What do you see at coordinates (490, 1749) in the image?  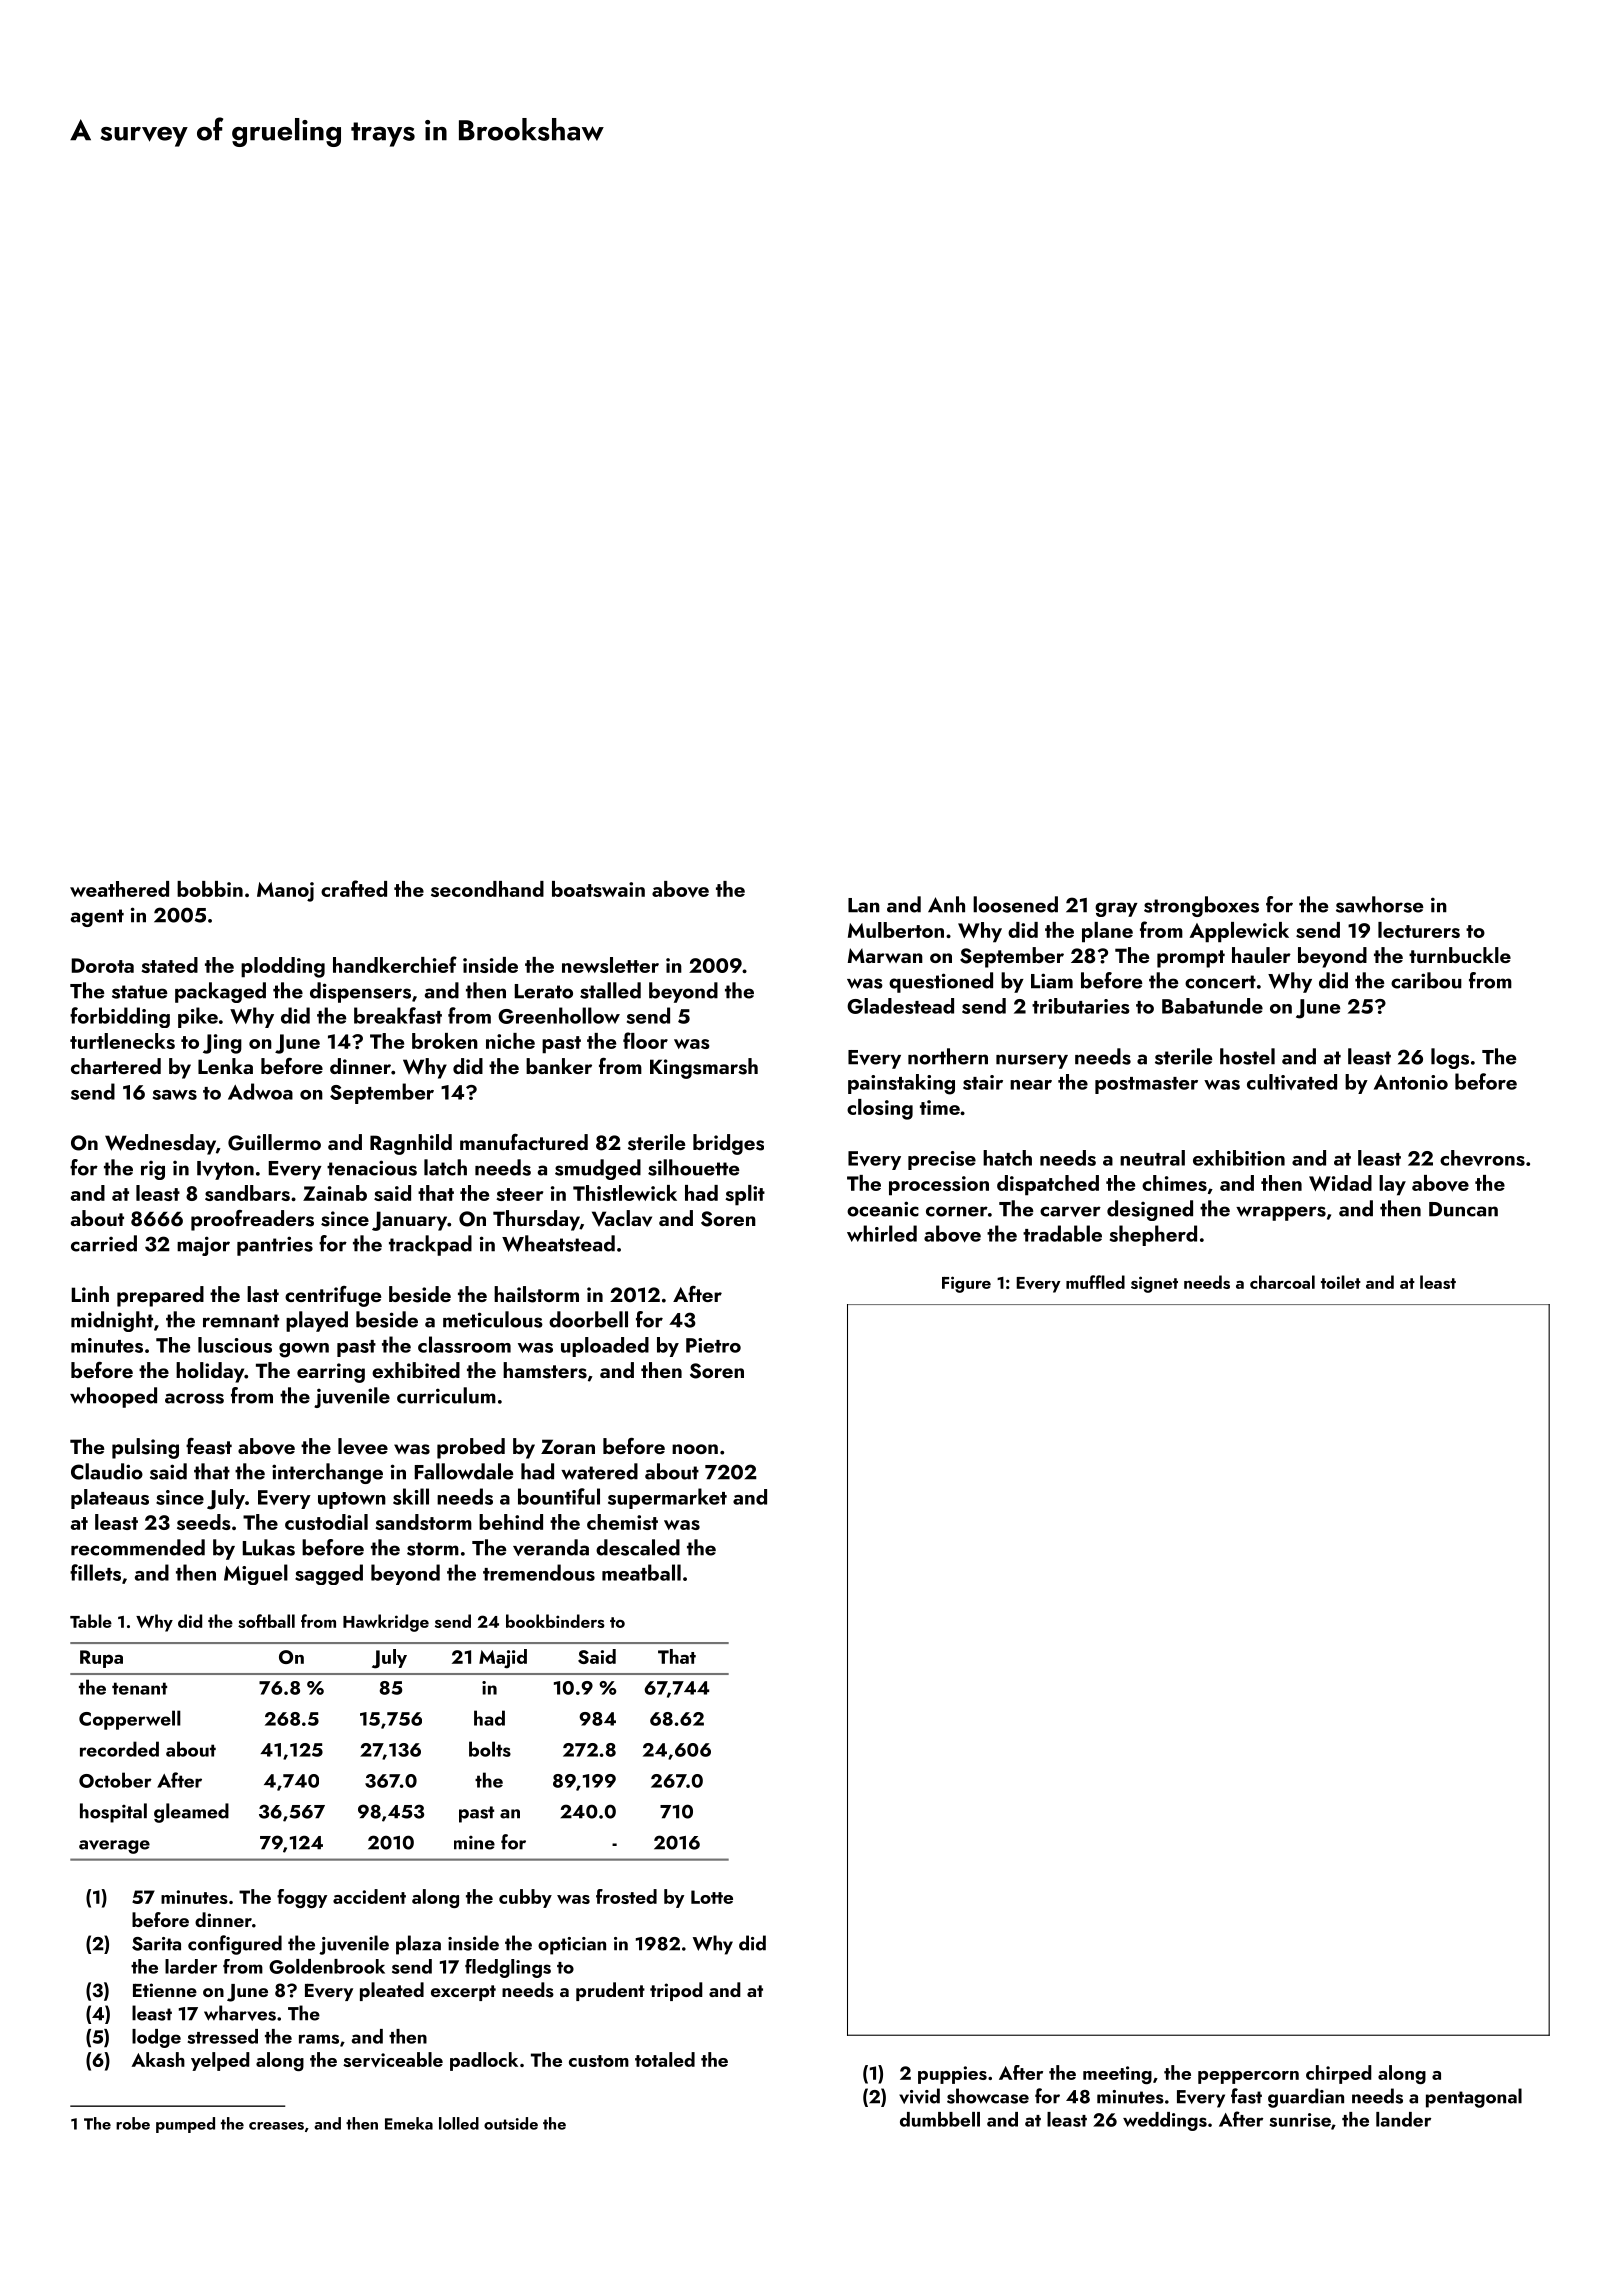 I see `bolts` at bounding box center [490, 1749].
